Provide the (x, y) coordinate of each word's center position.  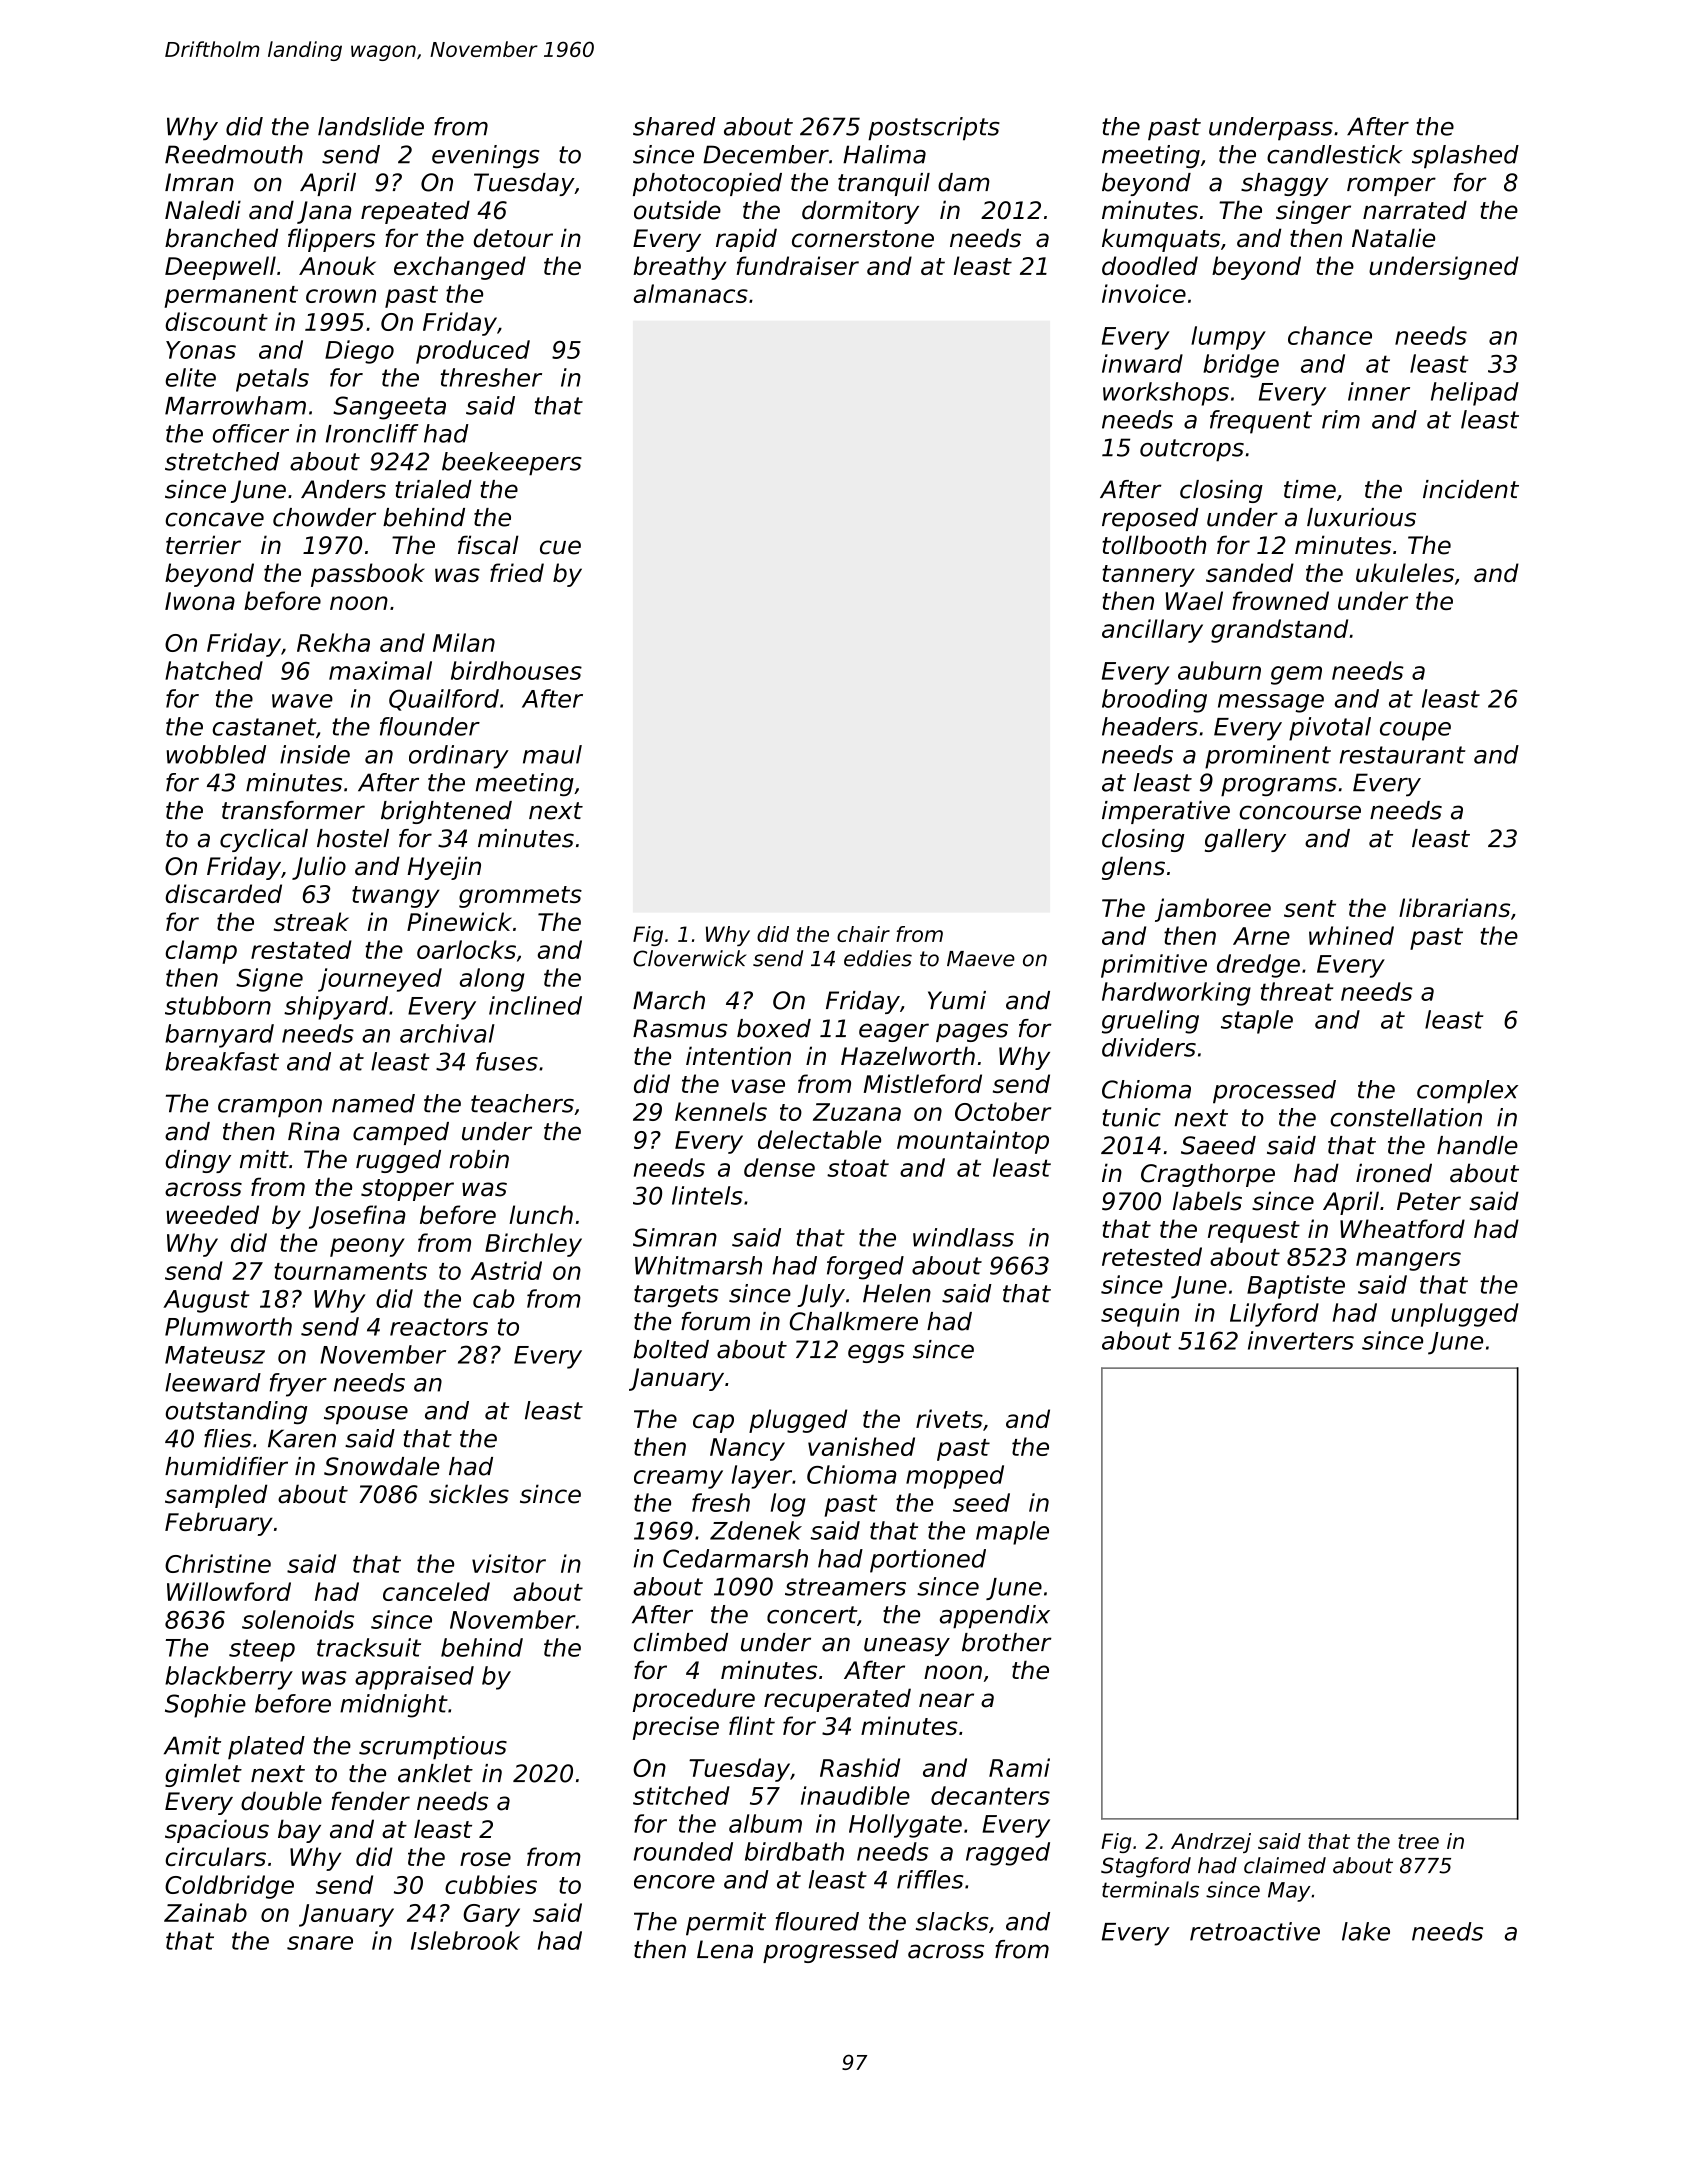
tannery (1148, 576)
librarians (1454, 907)
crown (341, 296)
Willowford (229, 1591)
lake (1366, 1931)
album (765, 1823)
